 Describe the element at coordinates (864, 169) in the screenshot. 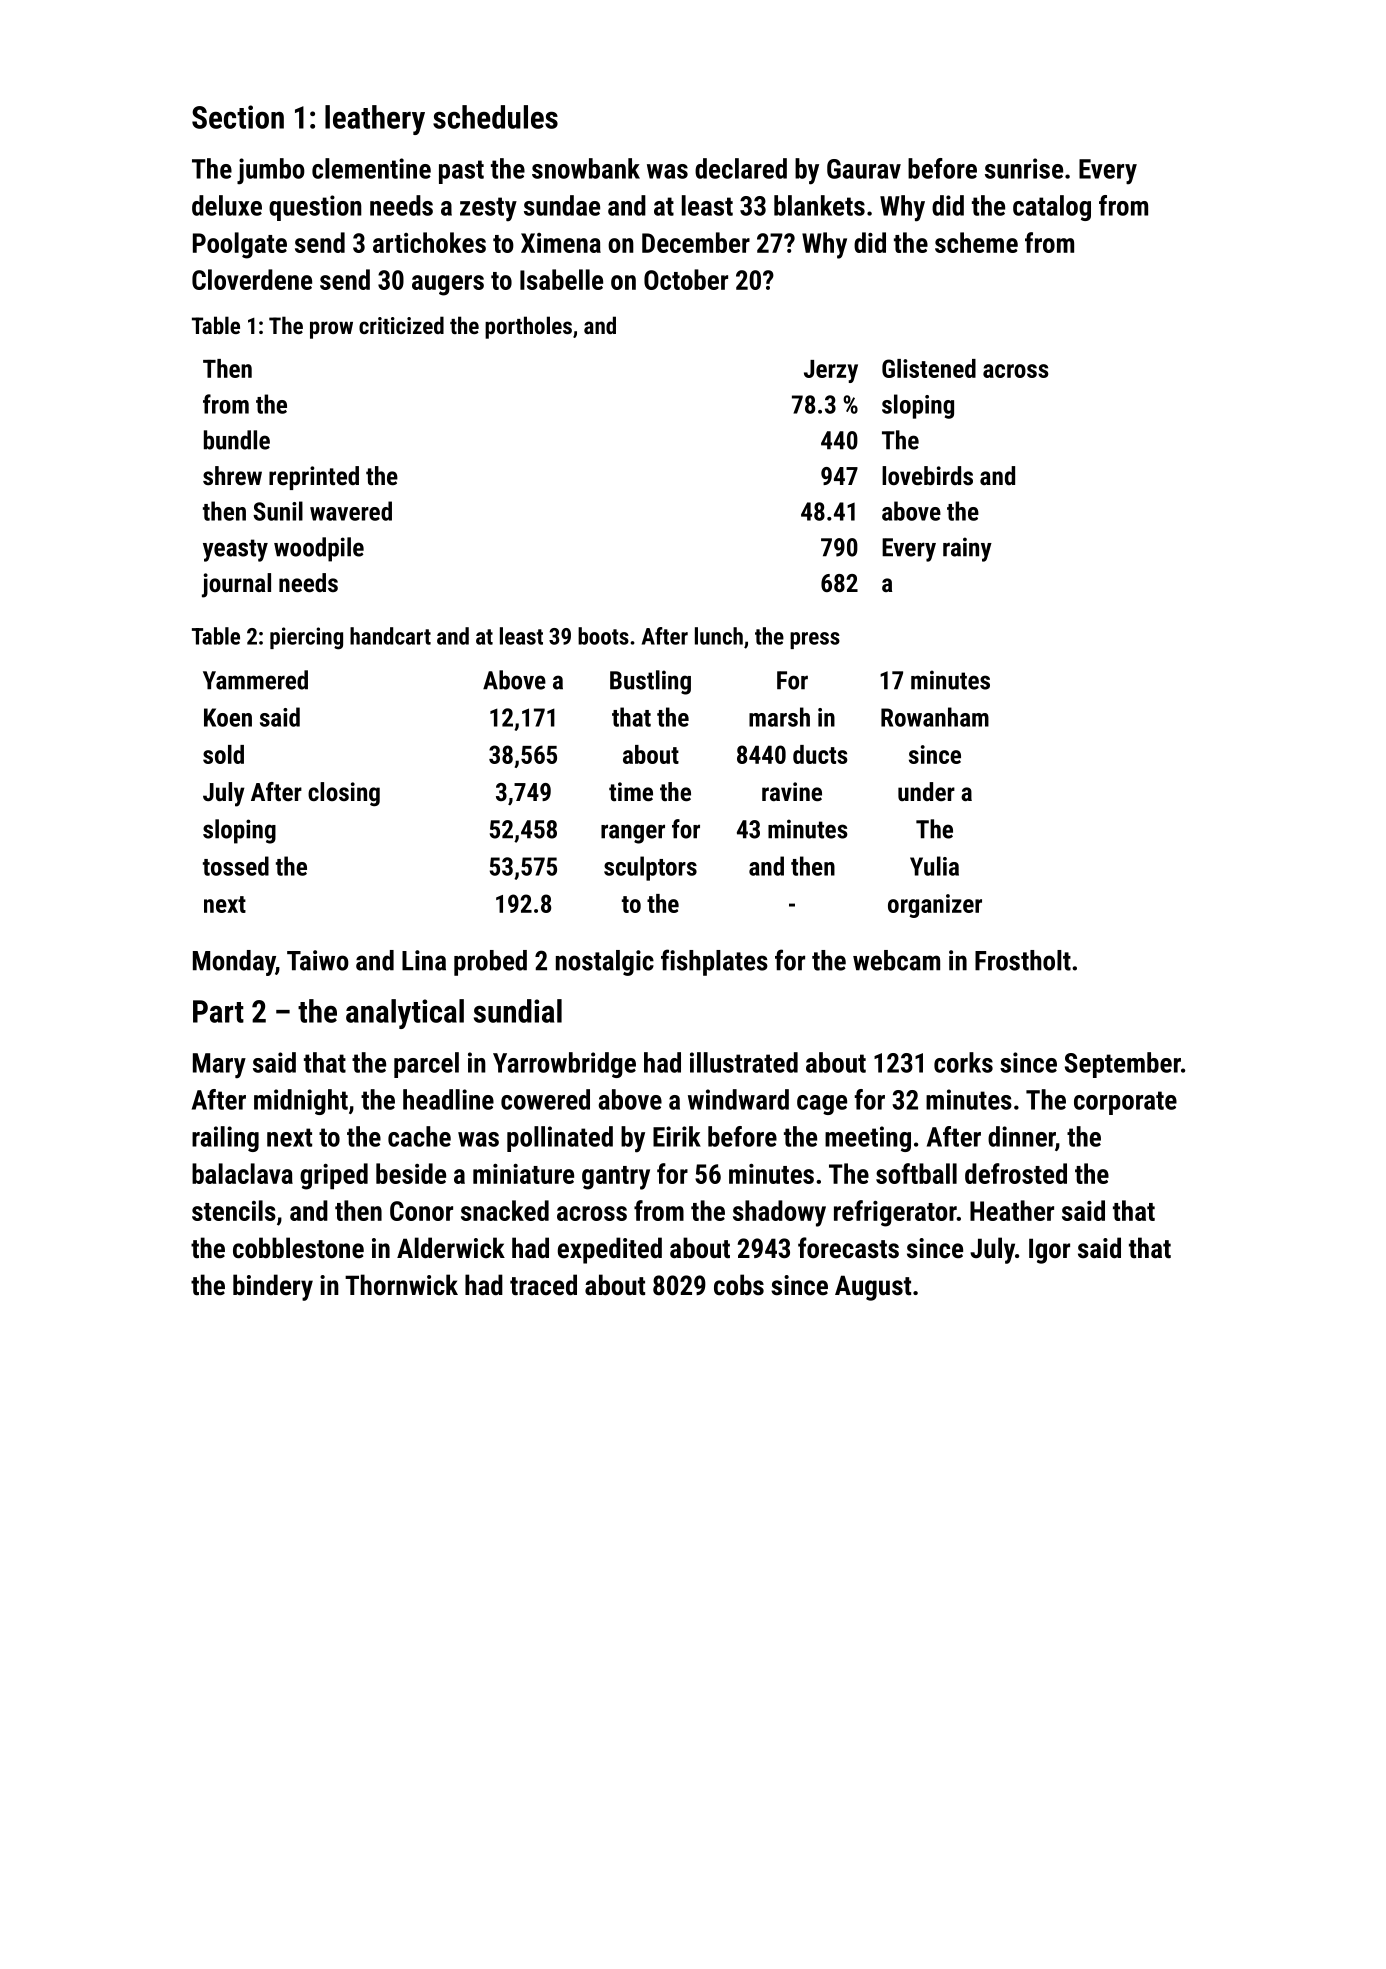

I see `Gaurav` at that location.
